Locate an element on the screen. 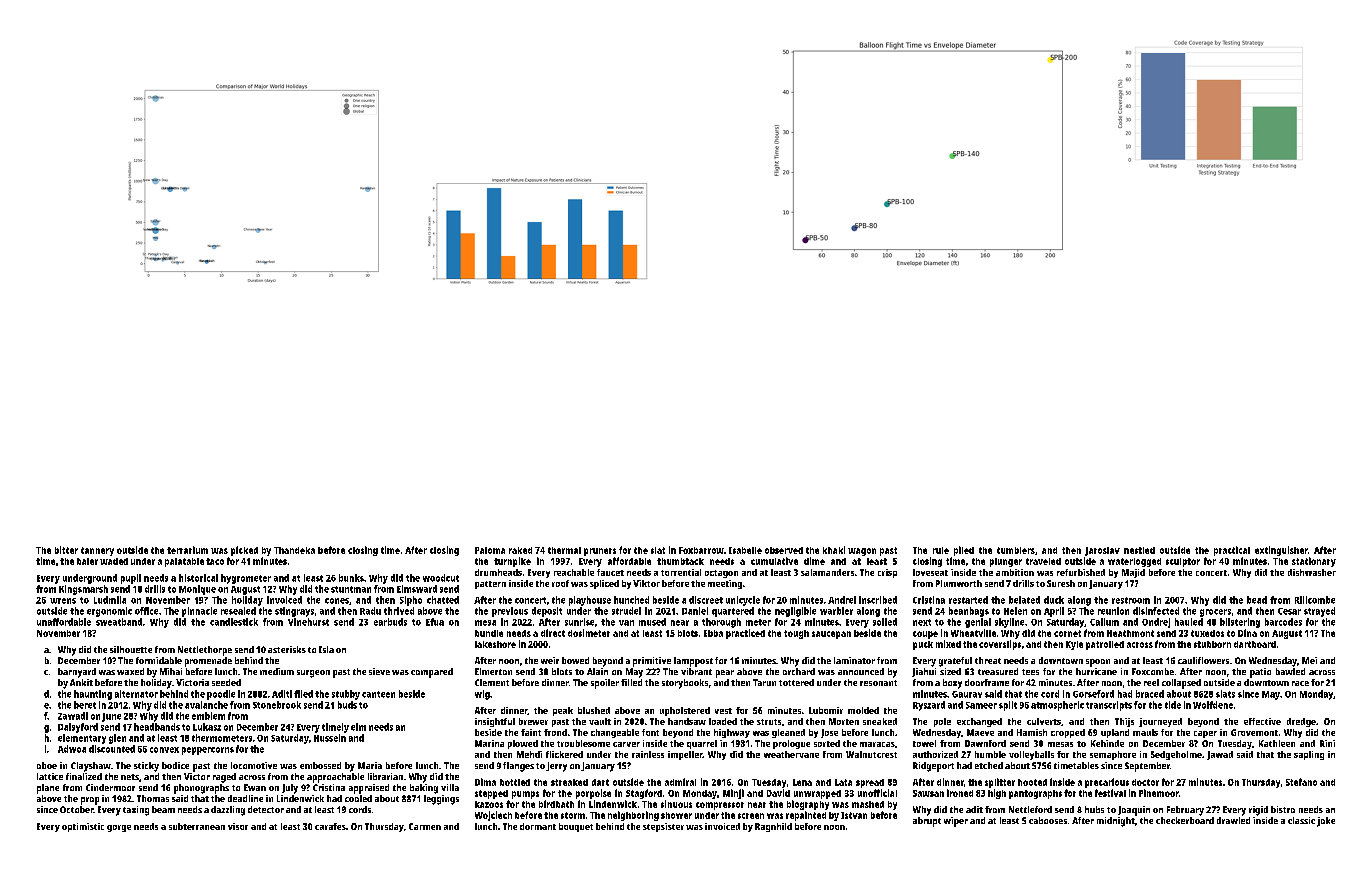  practical is located at coordinates (1232, 551).
